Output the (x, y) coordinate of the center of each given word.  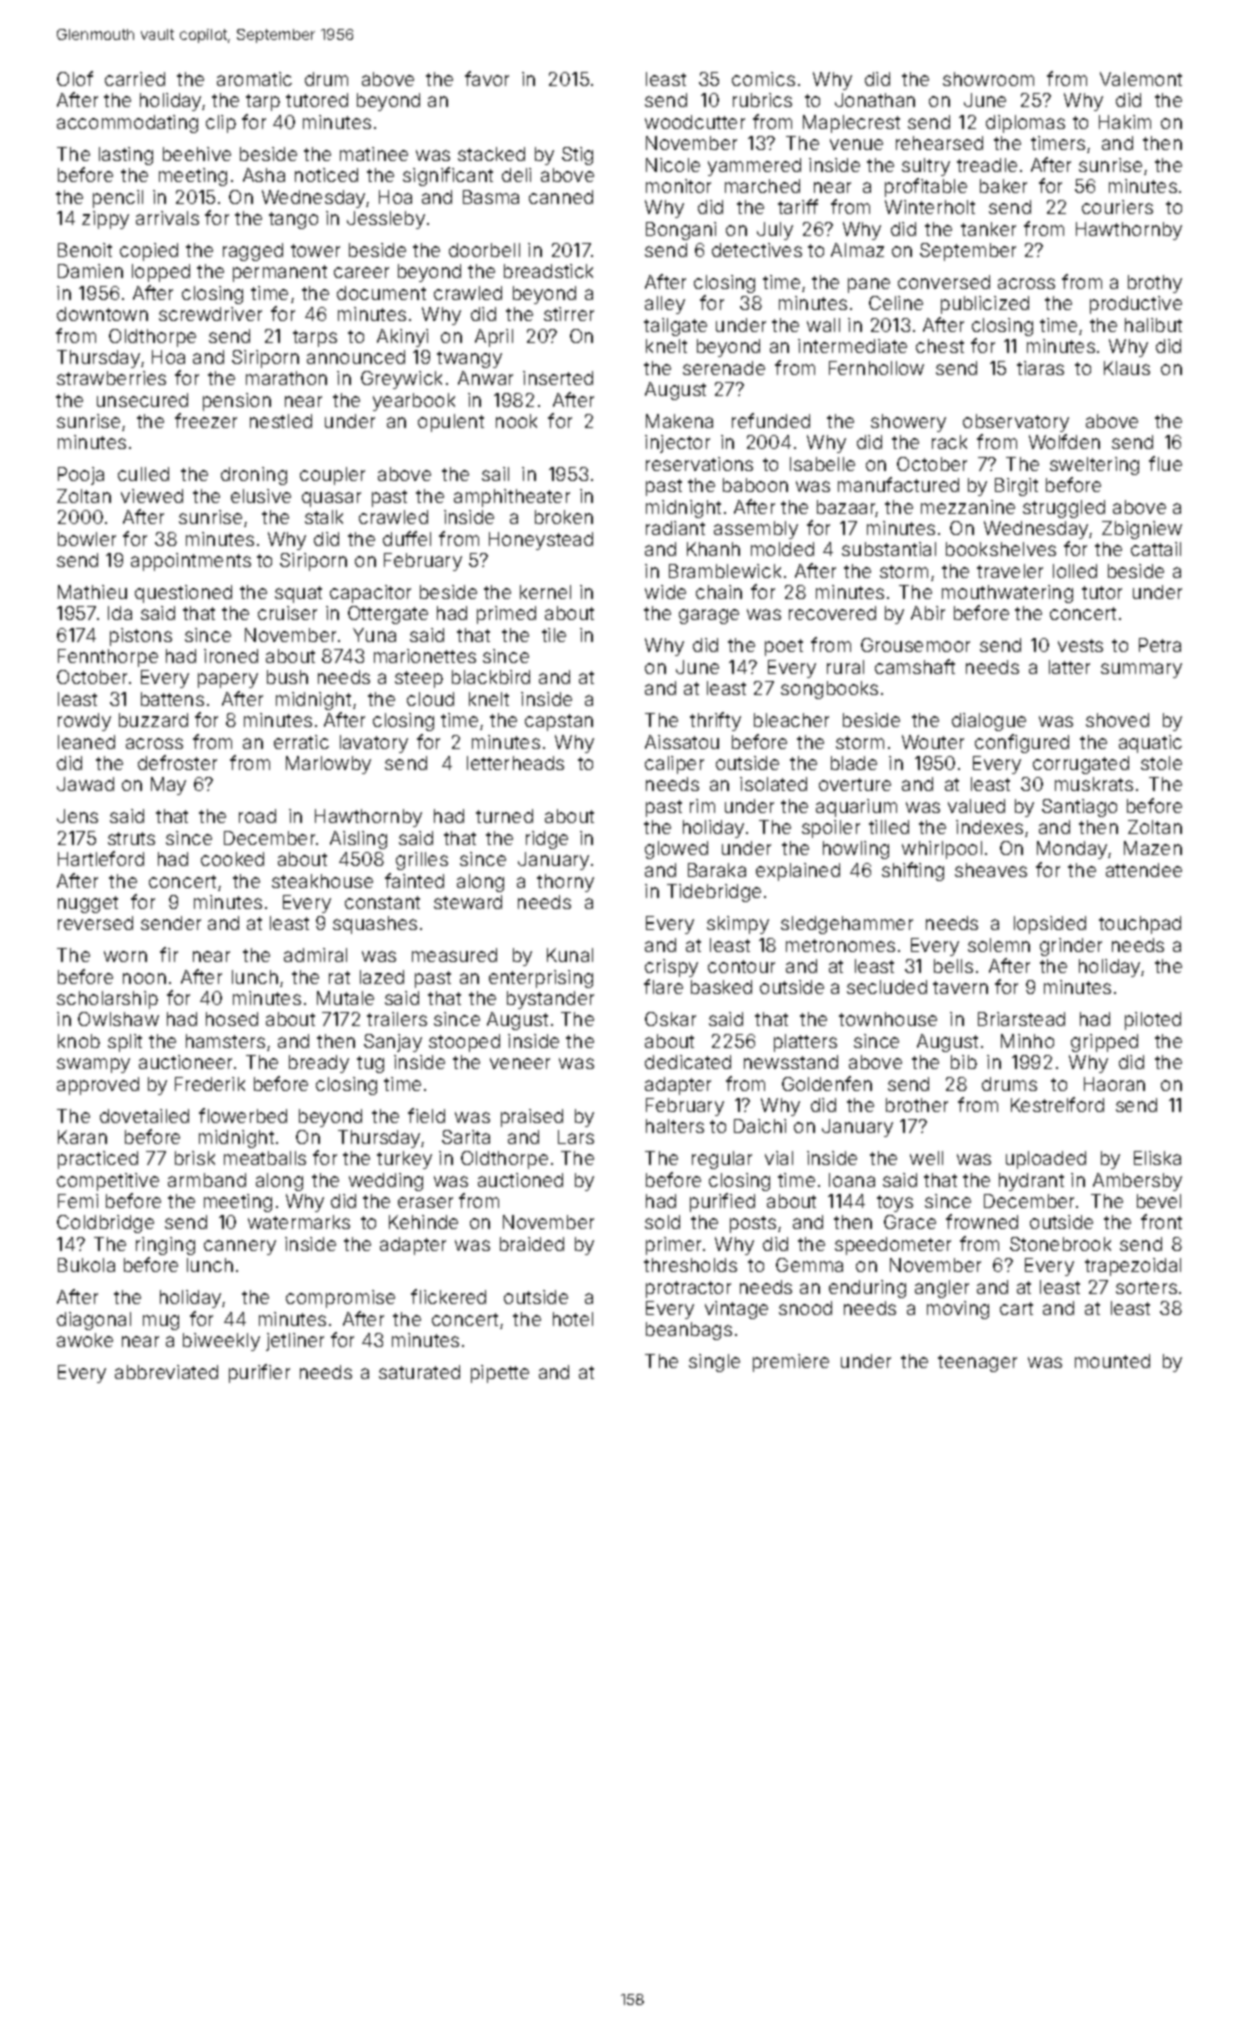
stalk (324, 517)
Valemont (1141, 79)
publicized (985, 305)
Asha (264, 175)
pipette (500, 1374)
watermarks (299, 1222)
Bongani (681, 231)
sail (495, 474)
